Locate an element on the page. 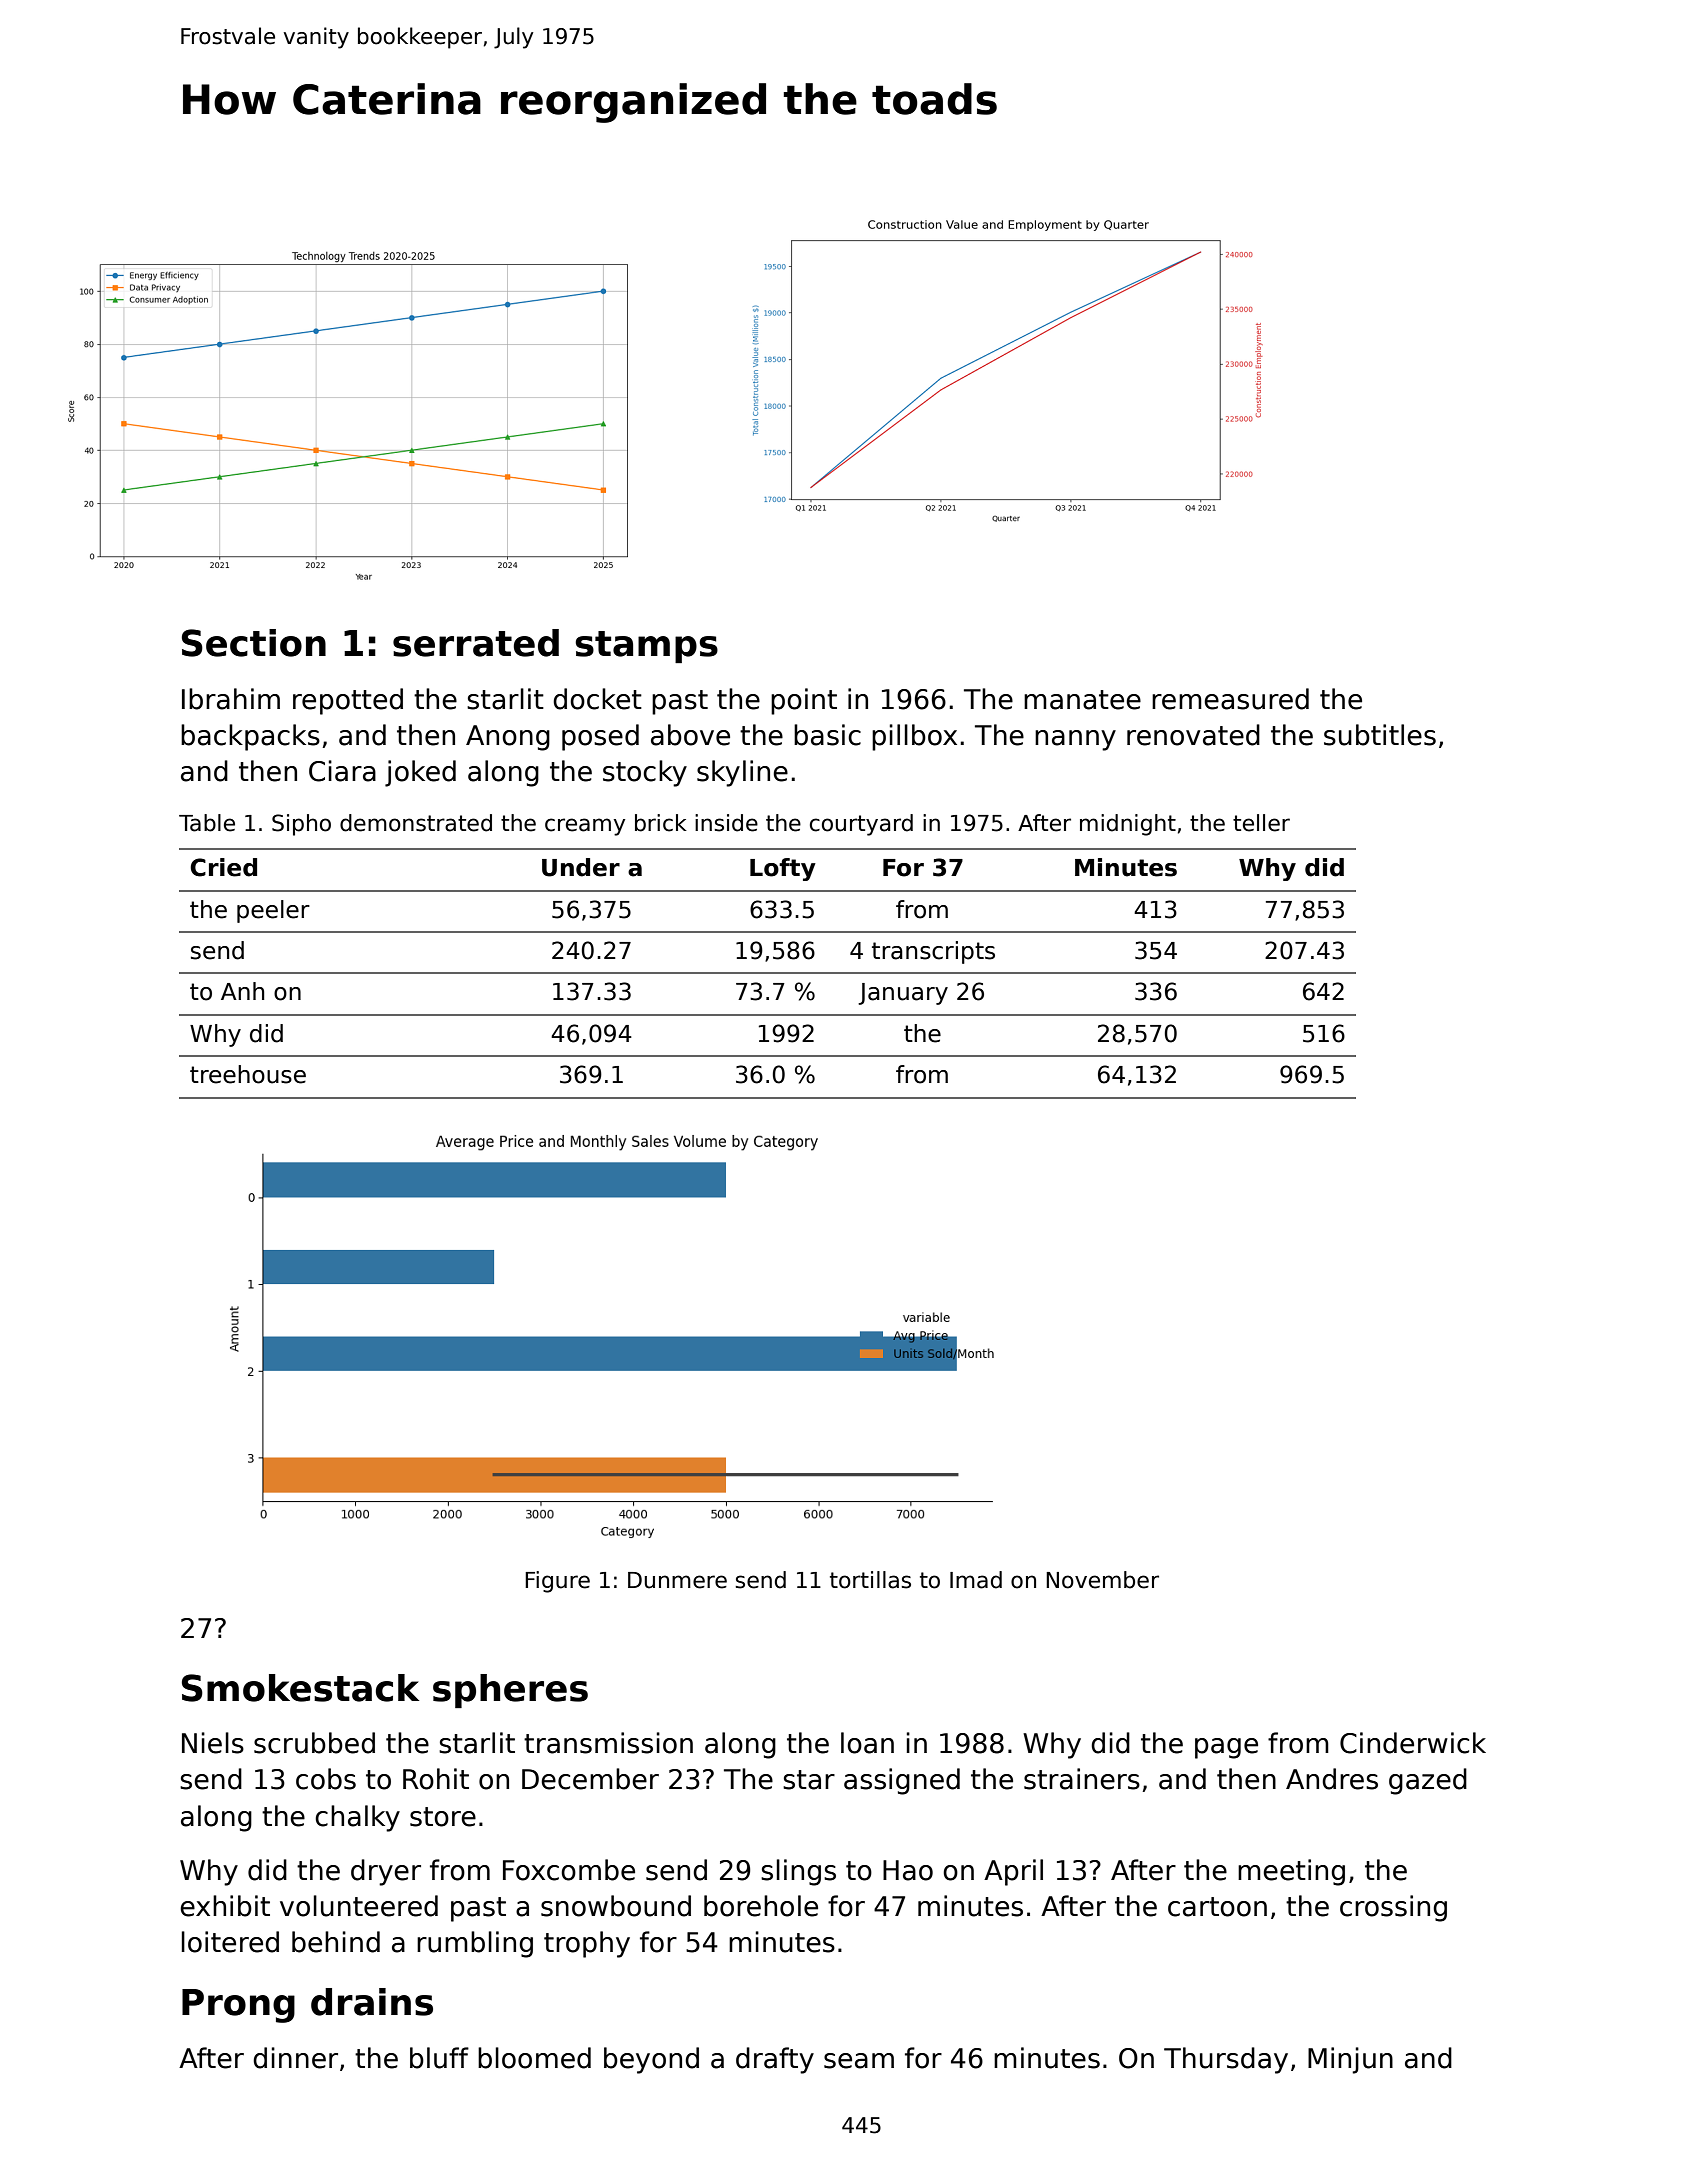  tortillas is located at coordinates (870, 1580).
